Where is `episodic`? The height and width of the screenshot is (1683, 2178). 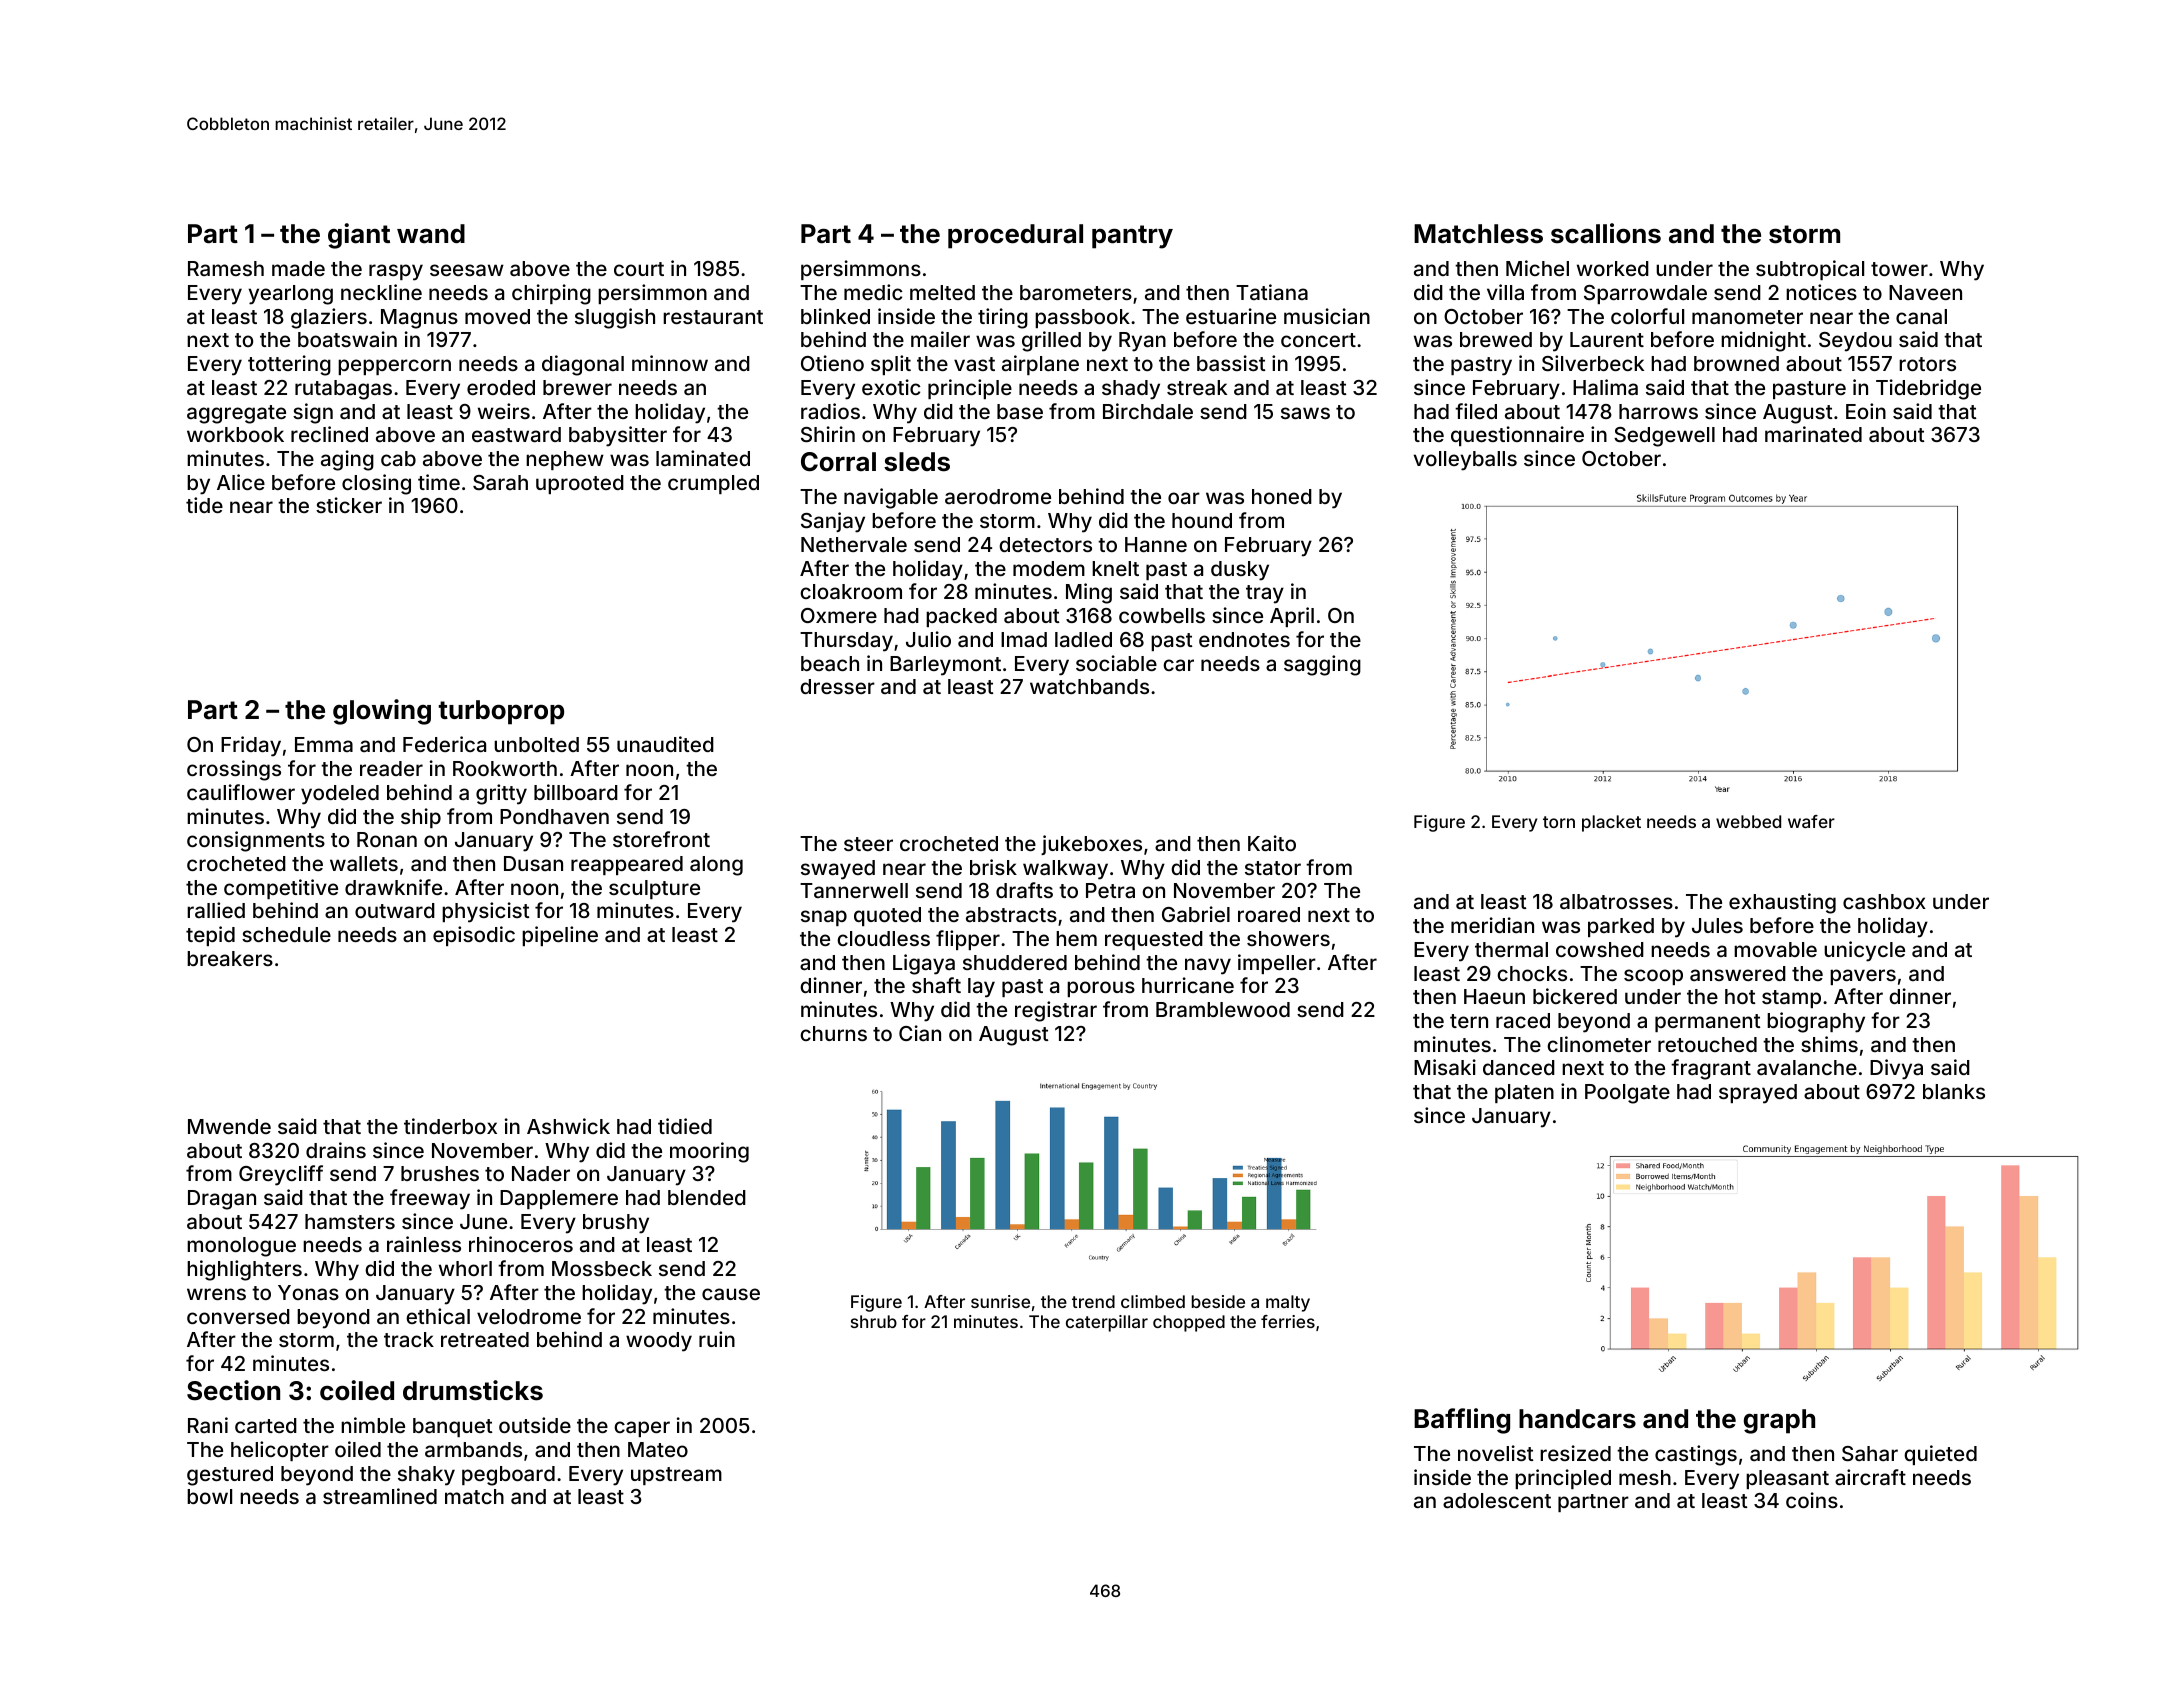
episodic is located at coordinates (474, 936).
